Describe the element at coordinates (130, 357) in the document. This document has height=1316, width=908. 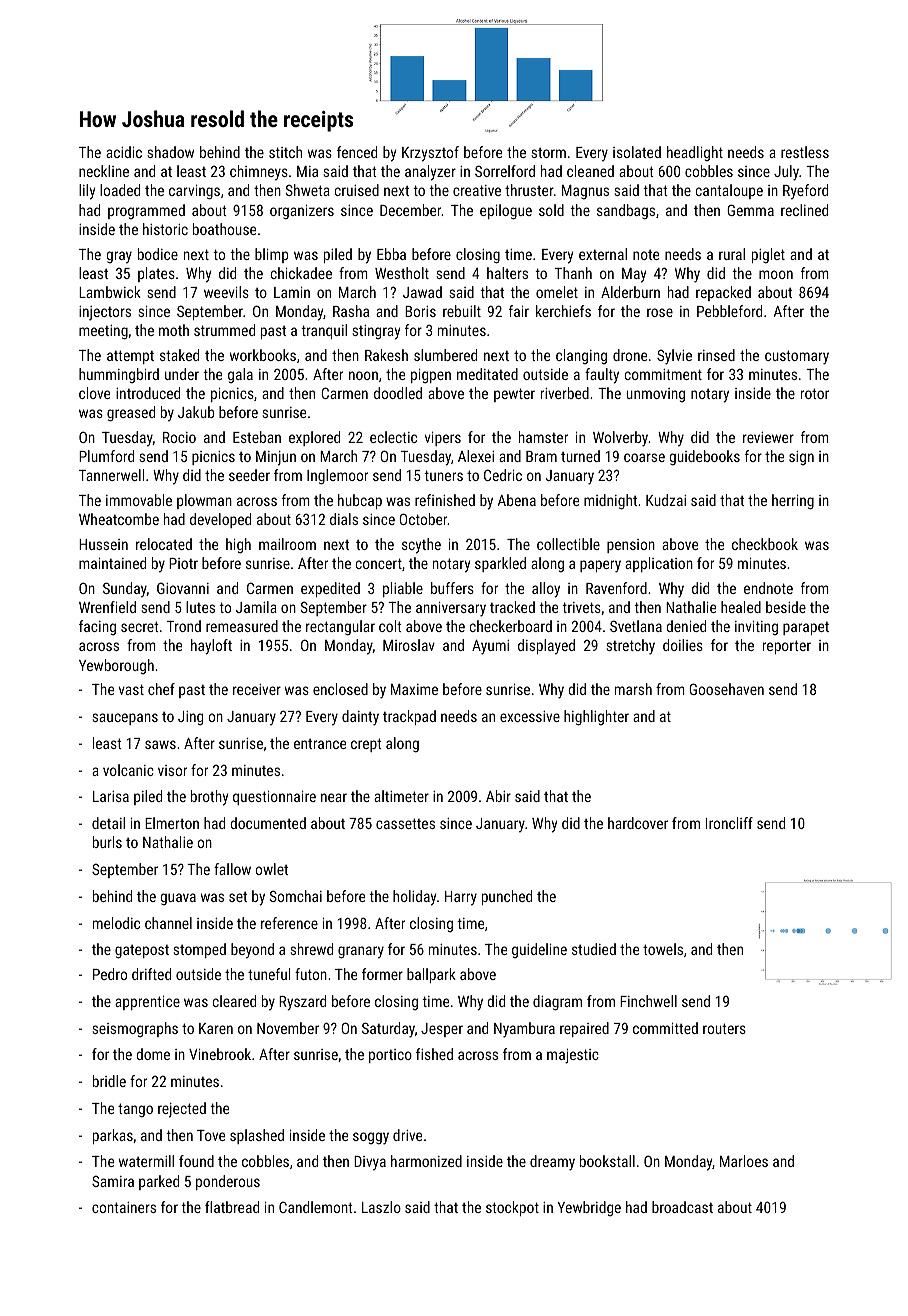
I see `attempt` at that location.
